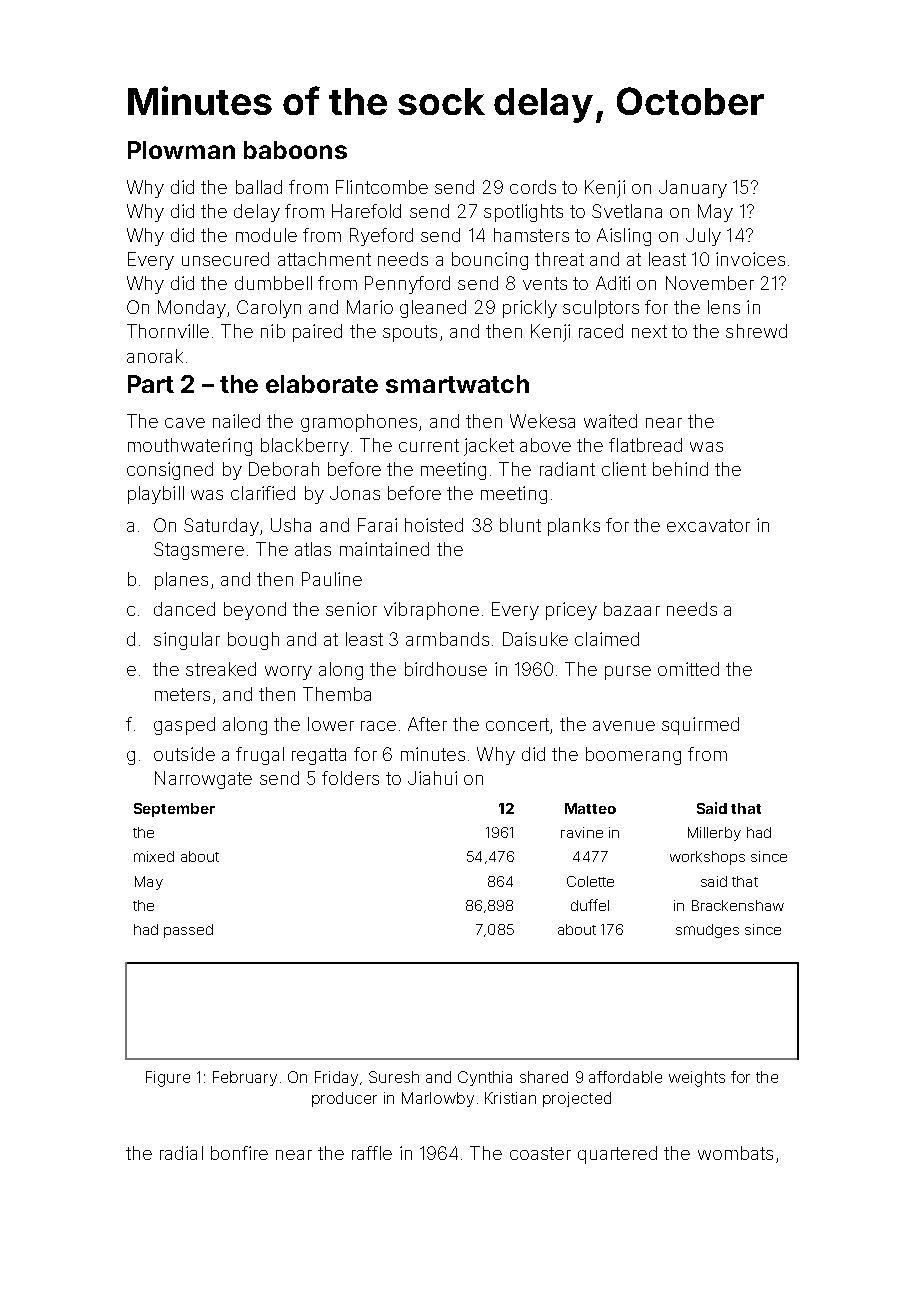 The image size is (924, 1311). I want to click on Part, so click(151, 384).
